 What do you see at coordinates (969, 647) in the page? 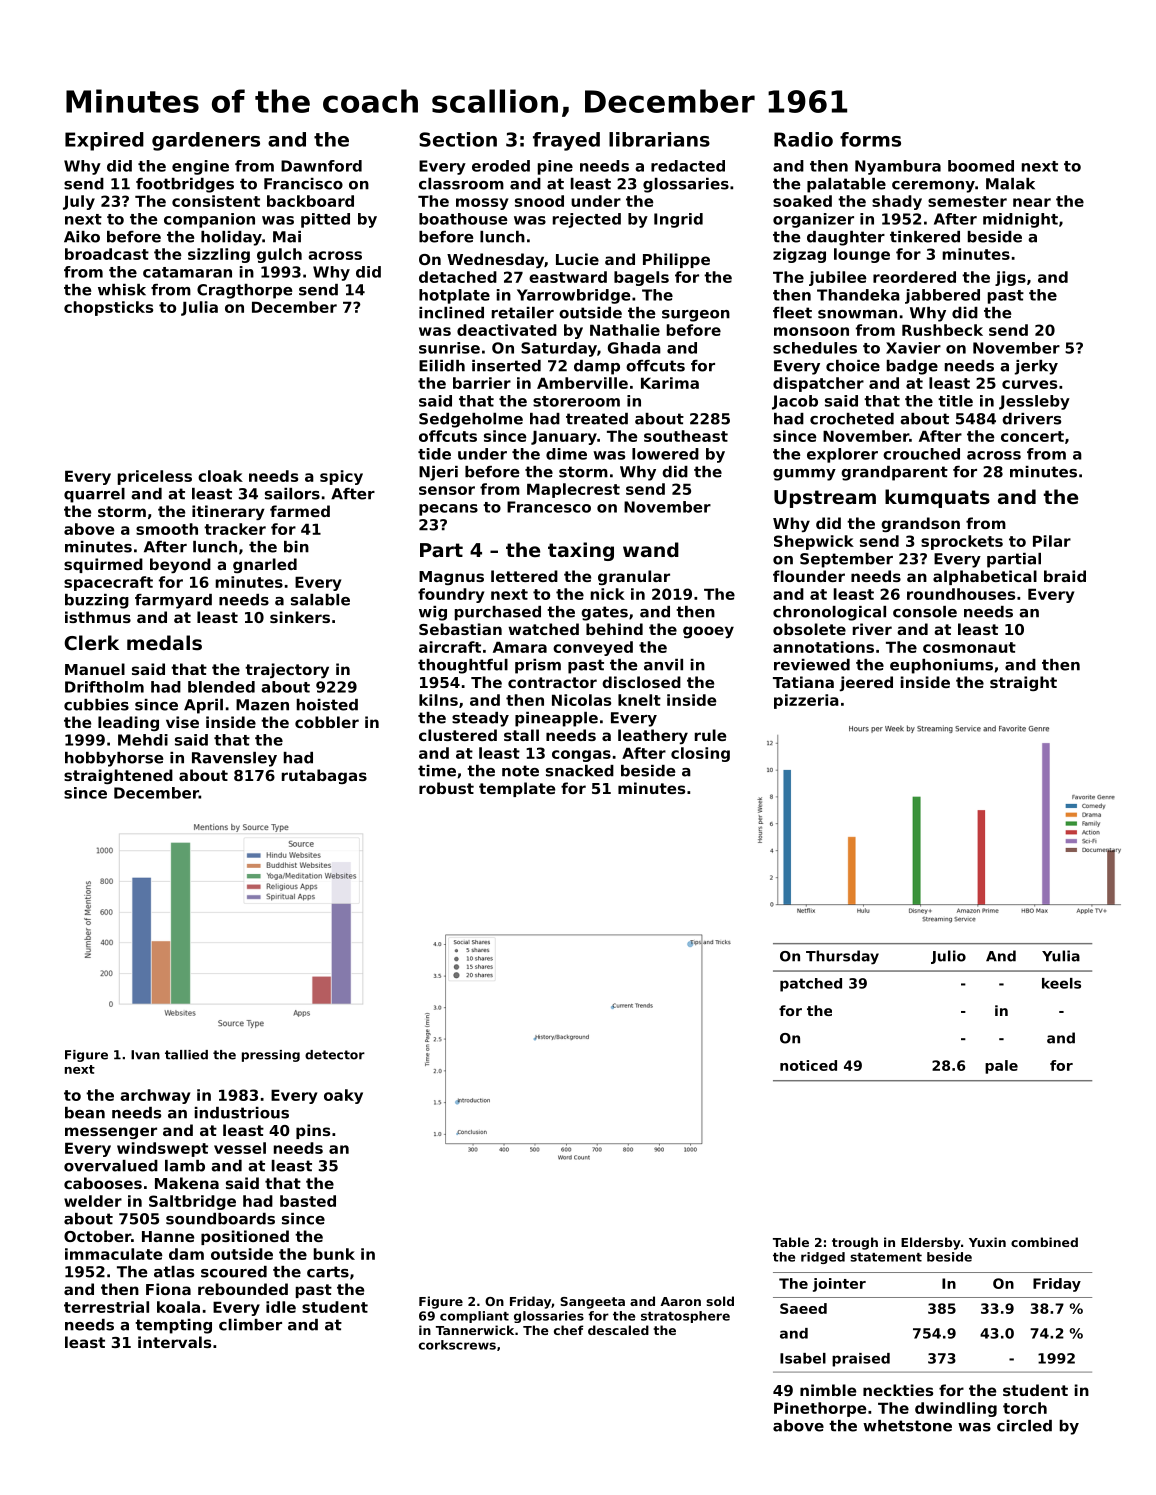
I see `cosmonaut` at bounding box center [969, 647].
